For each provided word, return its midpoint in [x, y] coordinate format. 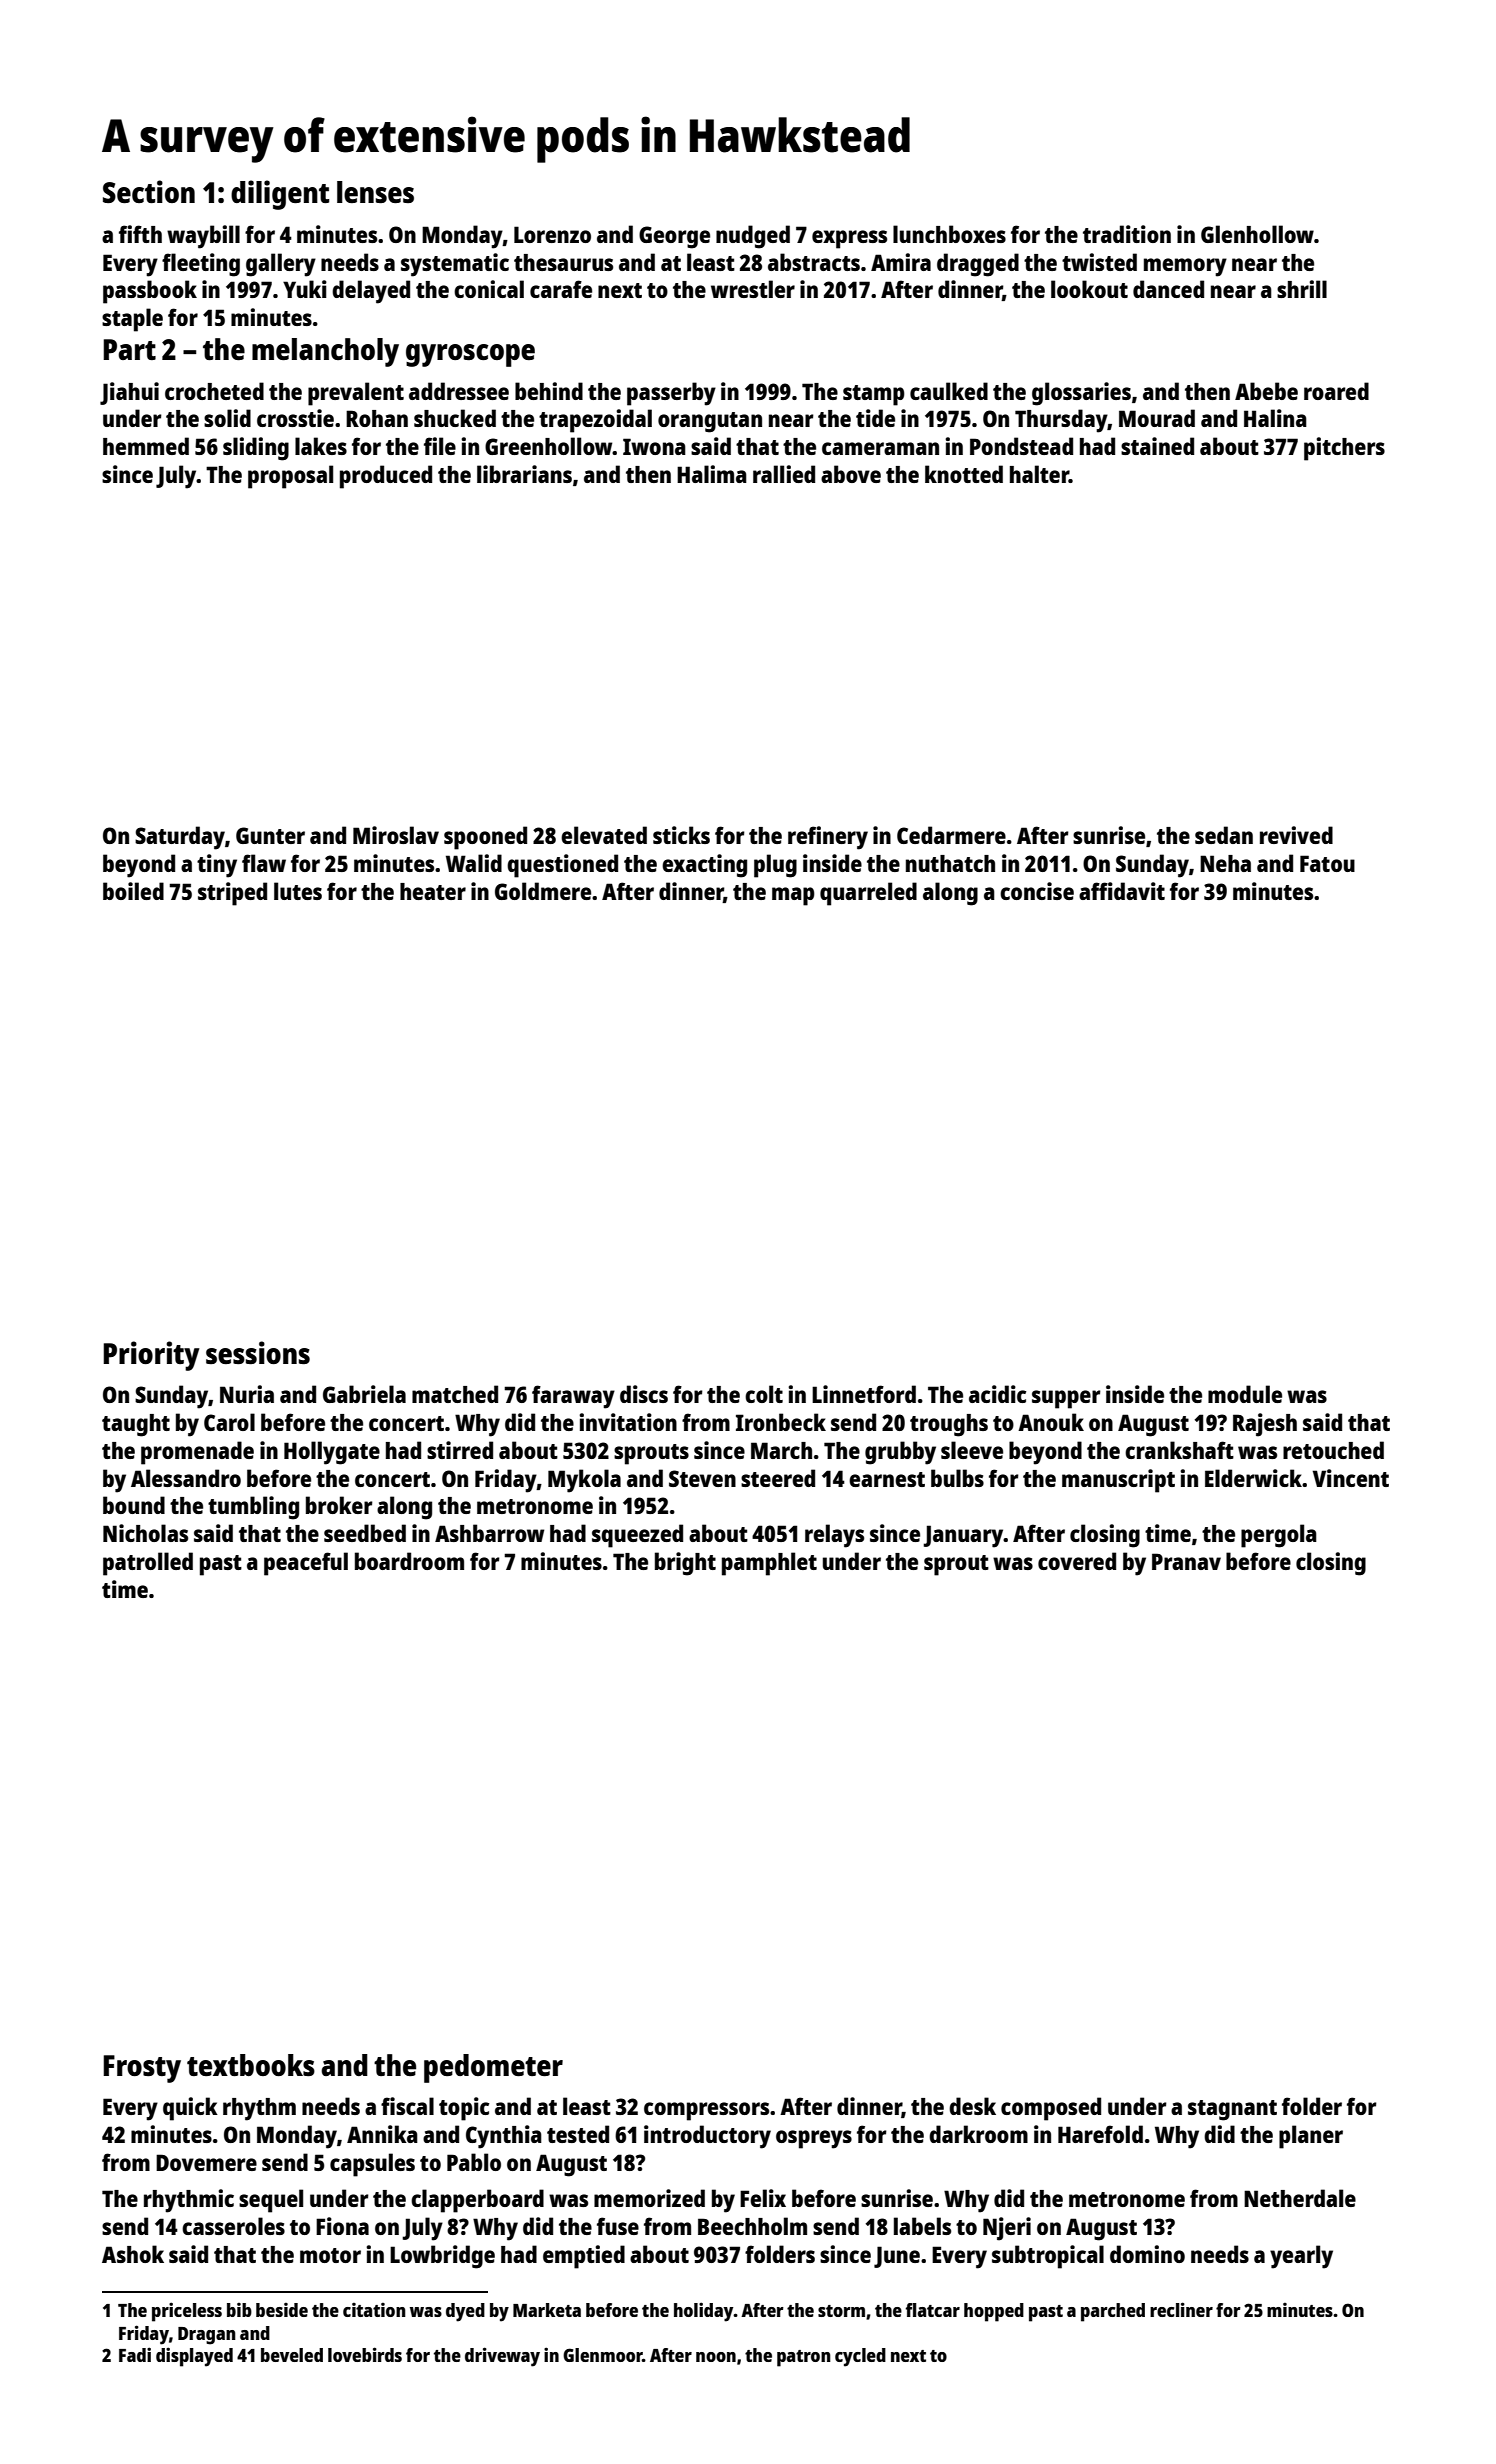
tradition [1127, 234]
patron [804, 2358]
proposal [290, 477]
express [849, 239]
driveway [502, 2357]
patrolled [148, 1564]
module [1245, 1394]
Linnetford [864, 1394]
